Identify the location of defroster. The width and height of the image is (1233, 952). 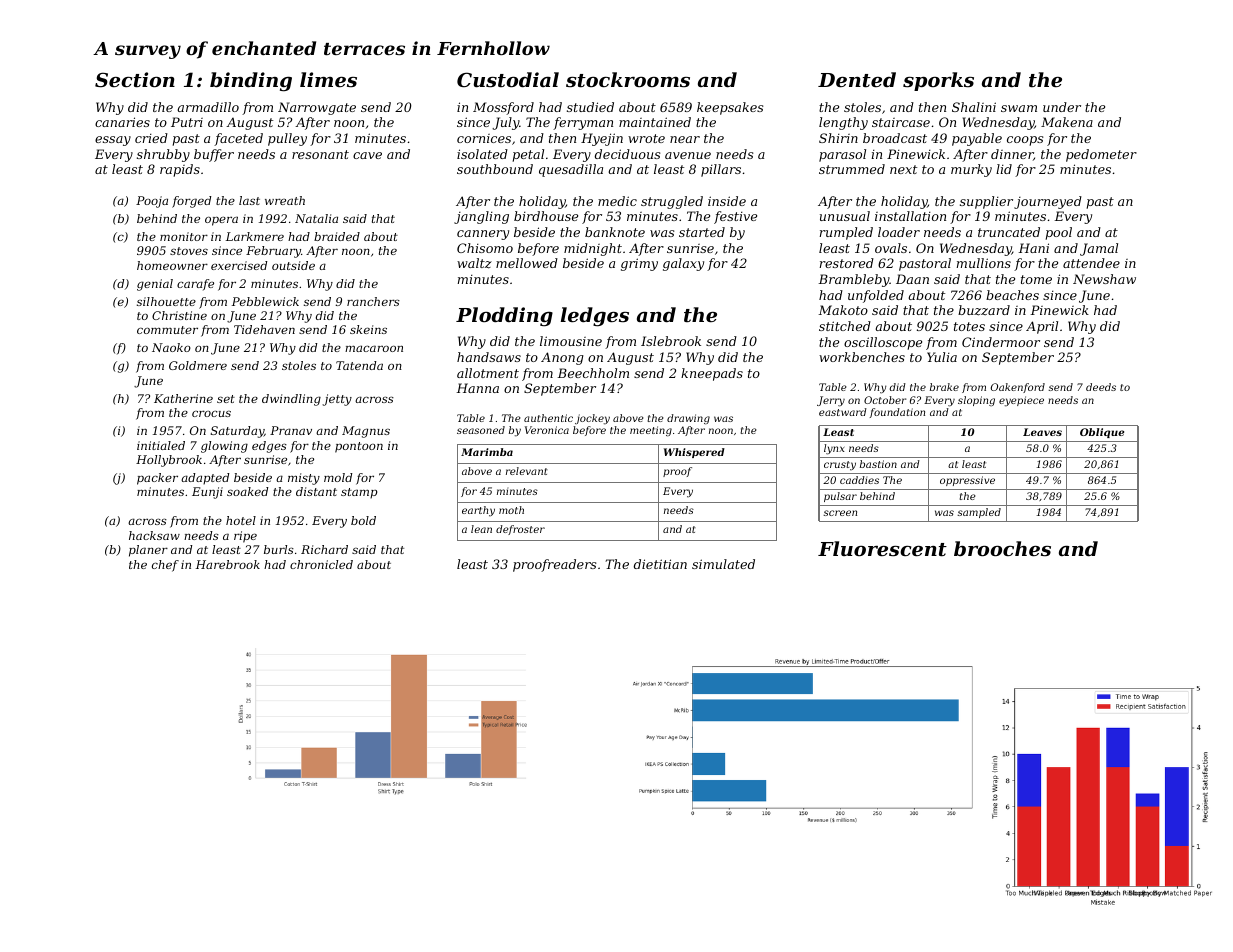
(520, 530).
